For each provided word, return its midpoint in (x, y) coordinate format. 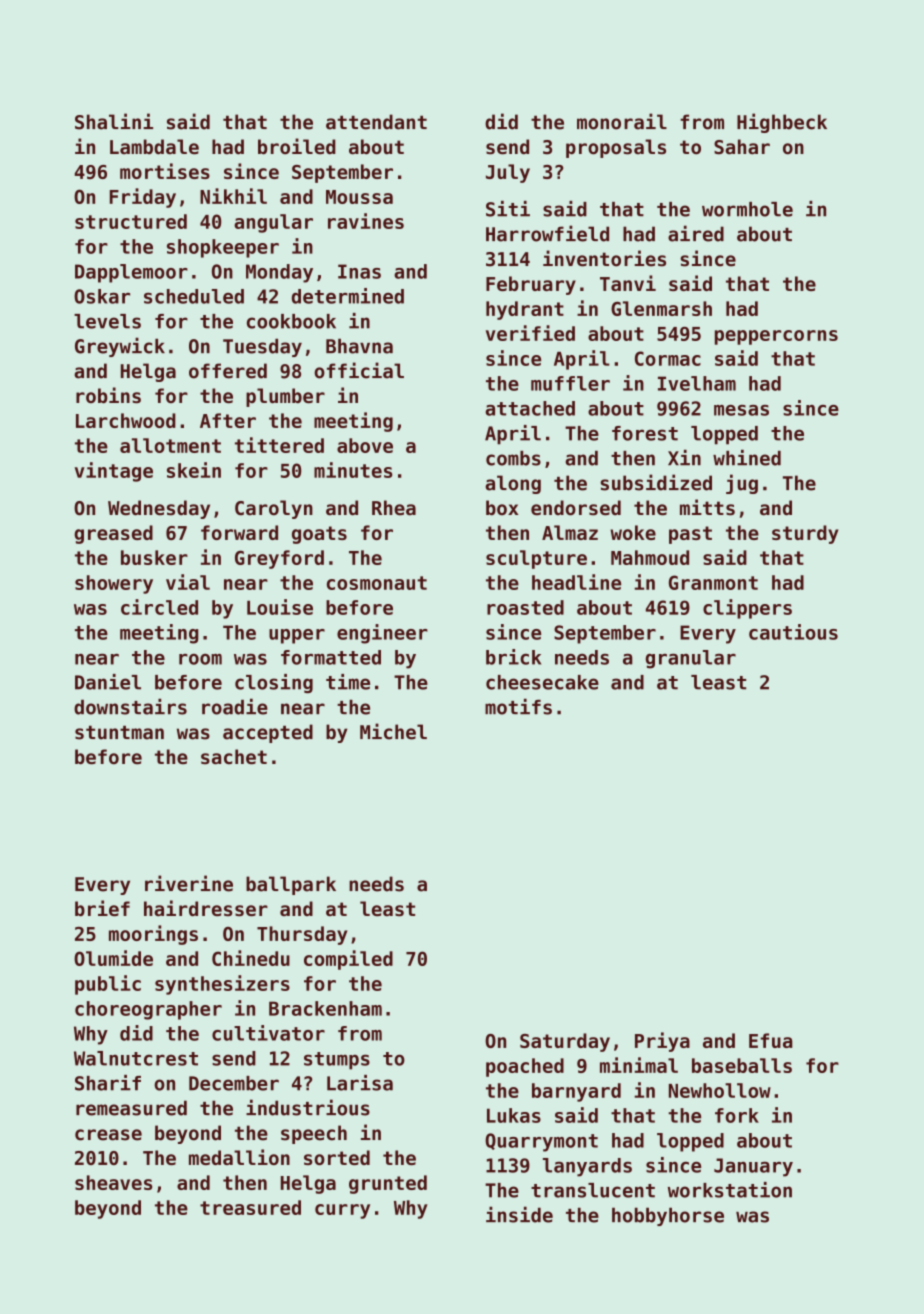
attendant (376, 122)
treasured (250, 1207)
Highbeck (782, 123)
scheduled (194, 296)
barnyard (576, 1092)
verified (530, 333)
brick (513, 657)
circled (159, 607)
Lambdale (154, 147)
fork (737, 1115)
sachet (234, 757)
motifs (518, 706)
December (234, 1083)
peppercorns (776, 337)
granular (691, 659)
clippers (747, 609)
